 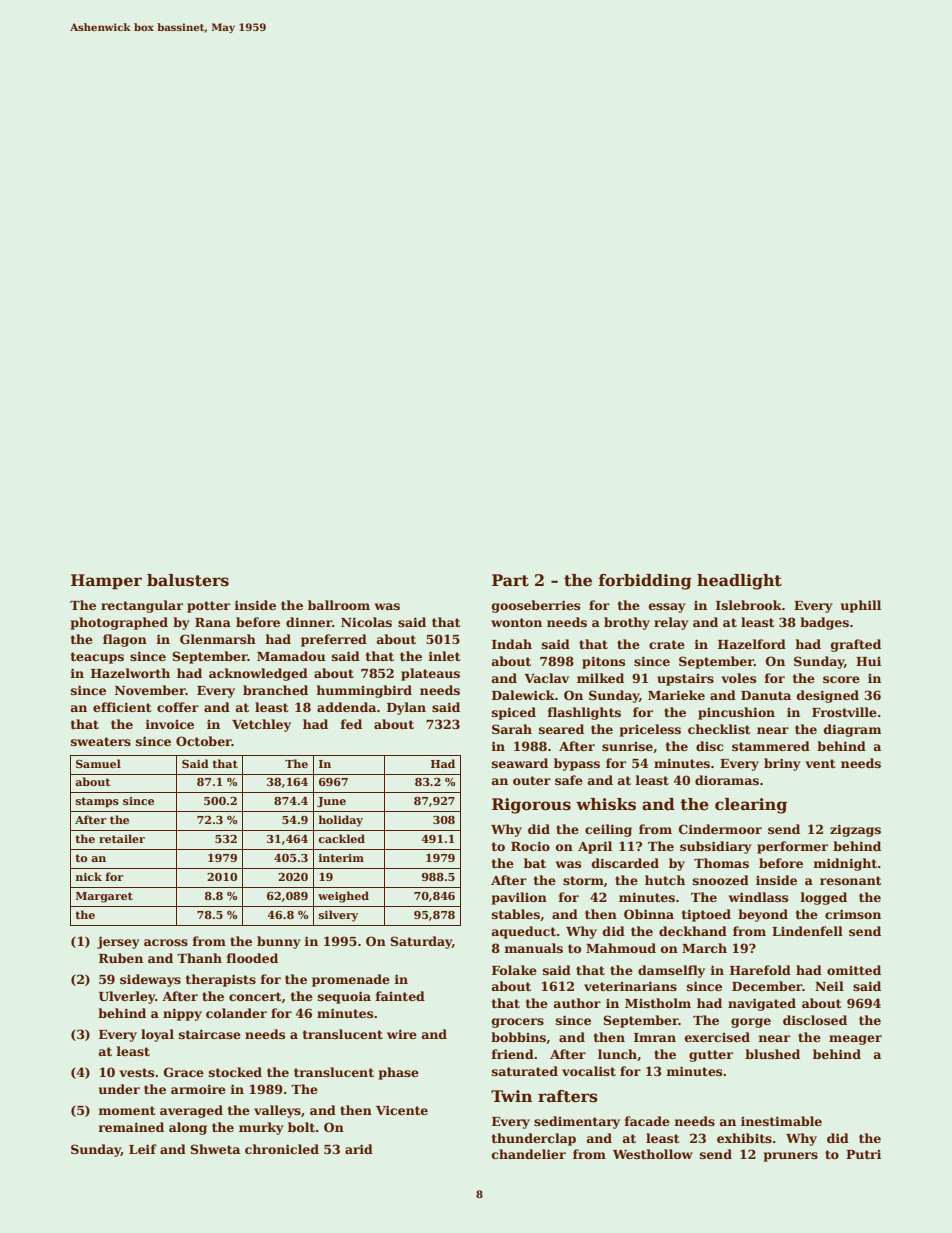 What do you see at coordinates (861, 606) in the page?
I see `uphill` at bounding box center [861, 606].
